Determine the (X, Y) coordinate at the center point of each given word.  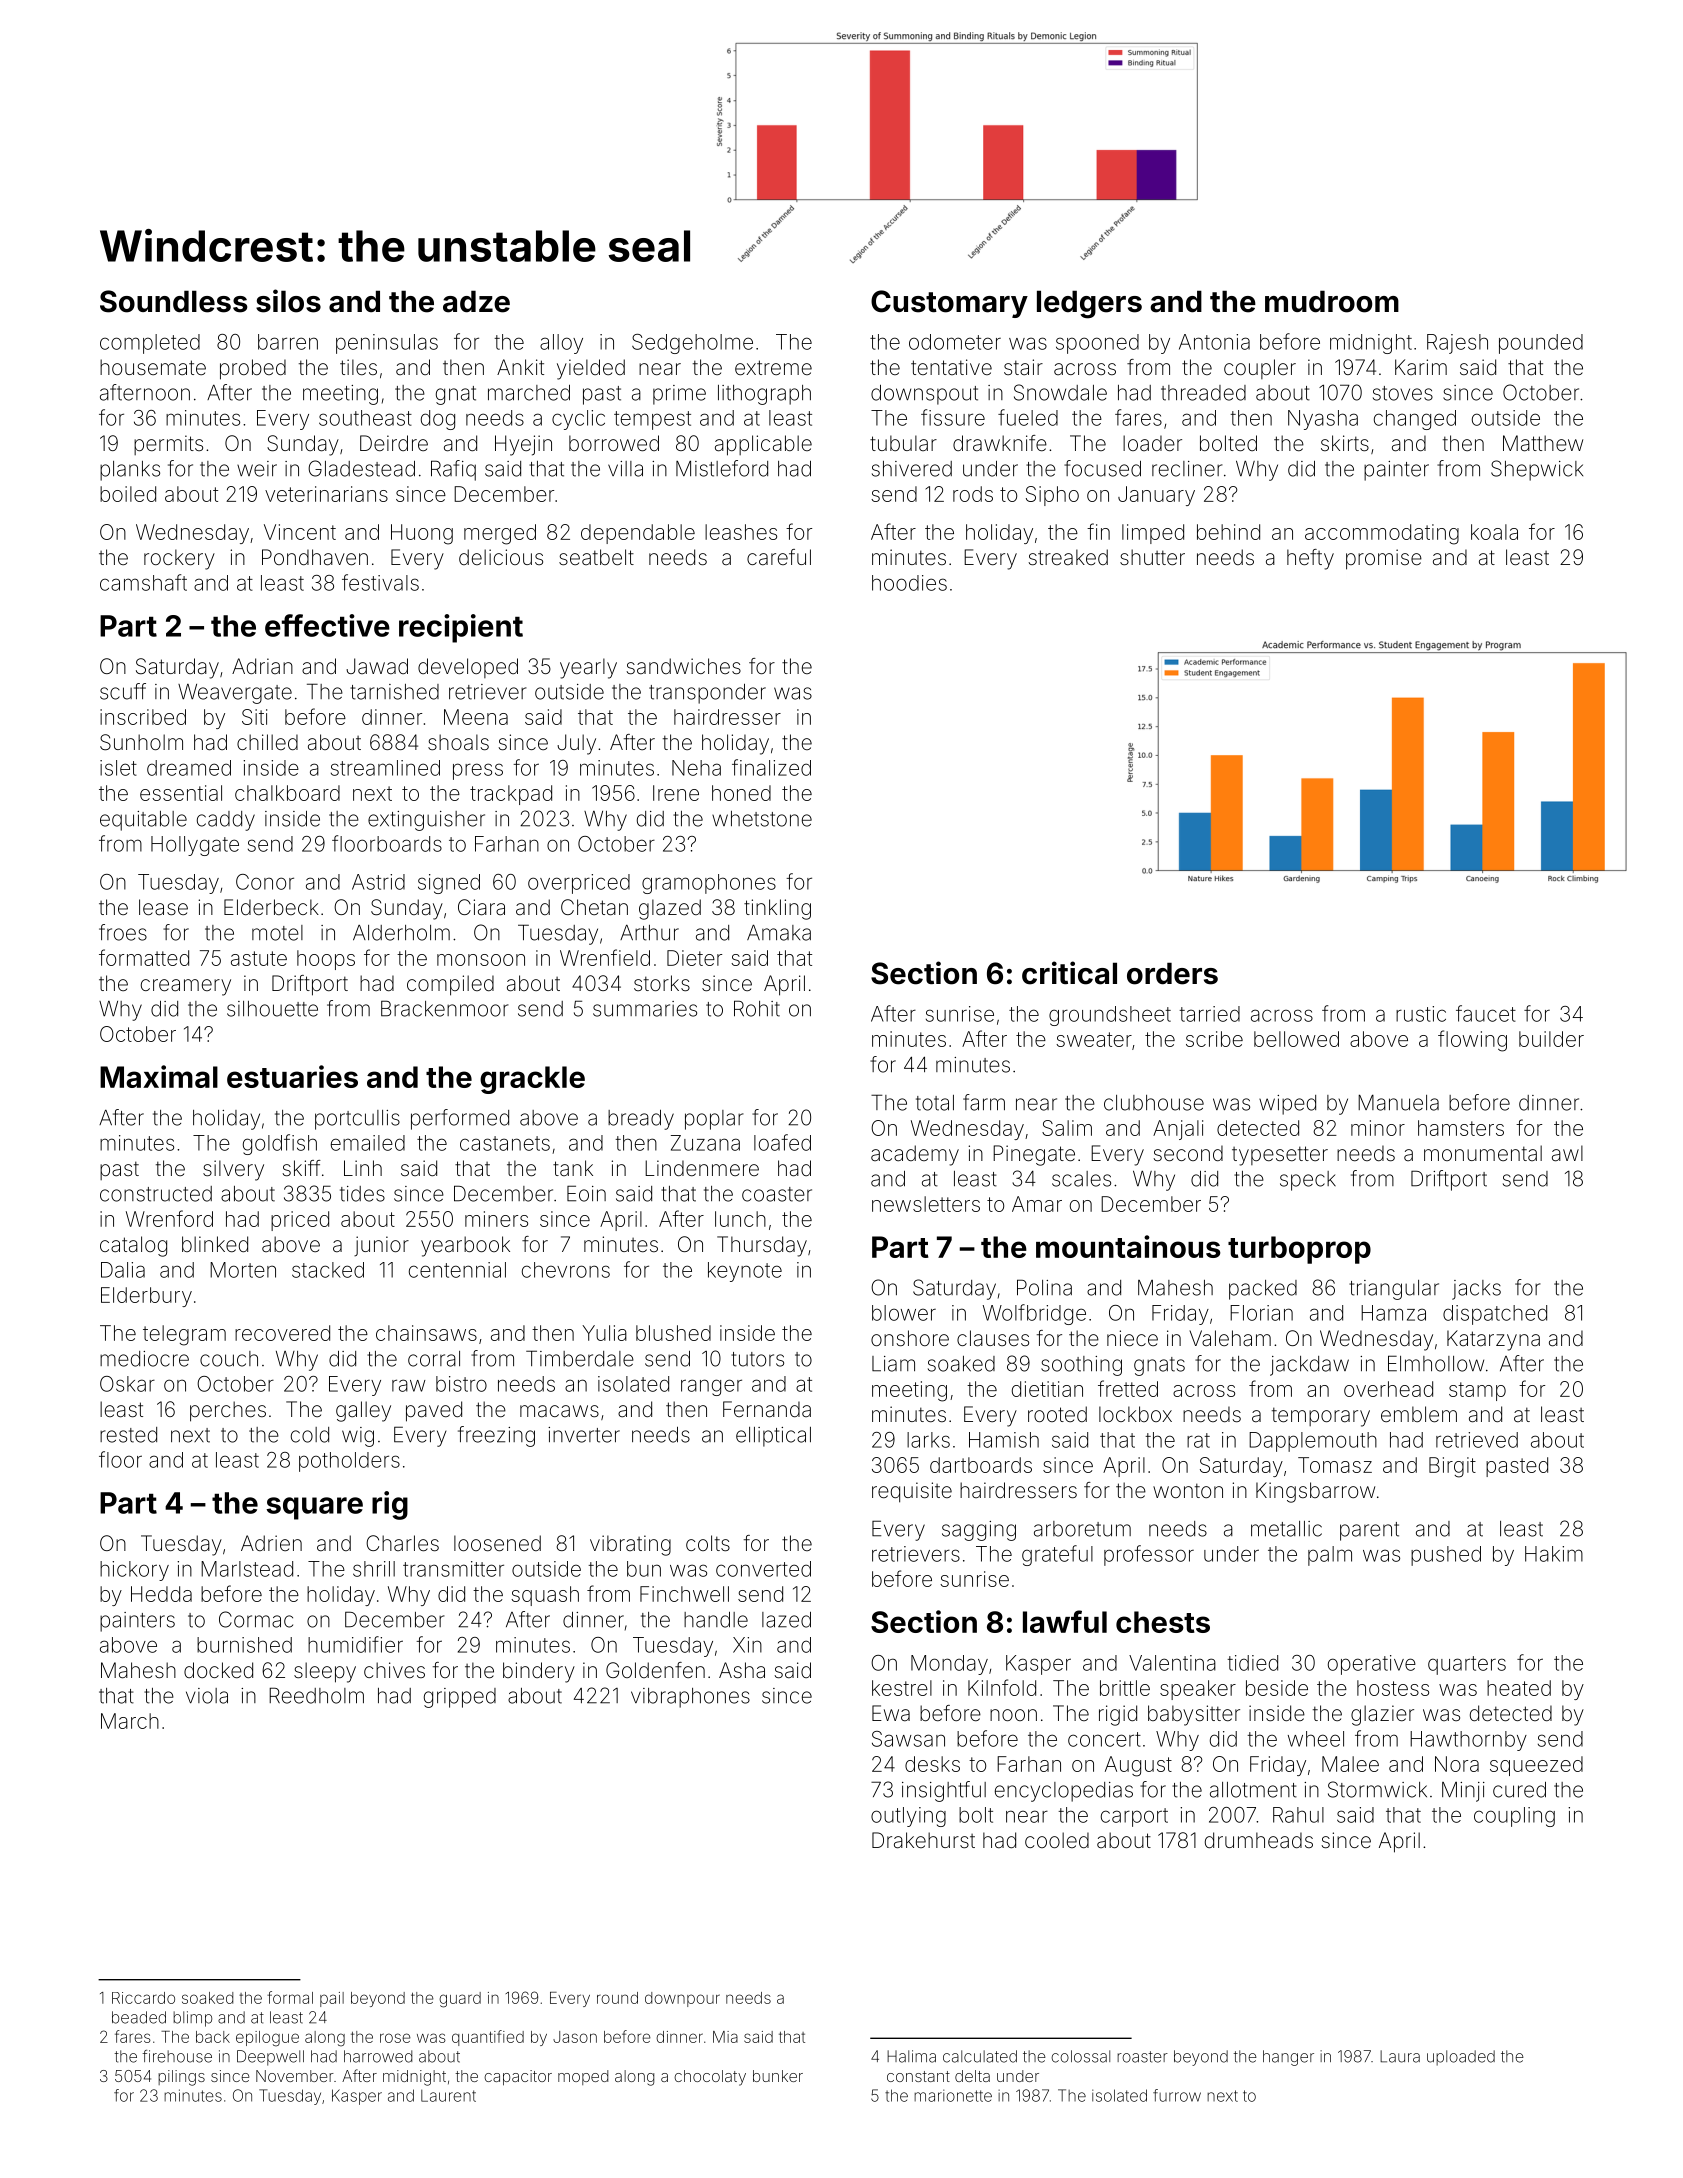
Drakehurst (923, 1840)
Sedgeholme (692, 344)
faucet (1486, 1013)
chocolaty (710, 2078)
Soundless (174, 301)
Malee (1350, 1764)
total (935, 1103)
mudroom (1332, 301)
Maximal (159, 1076)
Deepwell (270, 2058)
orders (1172, 973)
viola (207, 1696)
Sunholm (141, 742)
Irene (676, 793)
